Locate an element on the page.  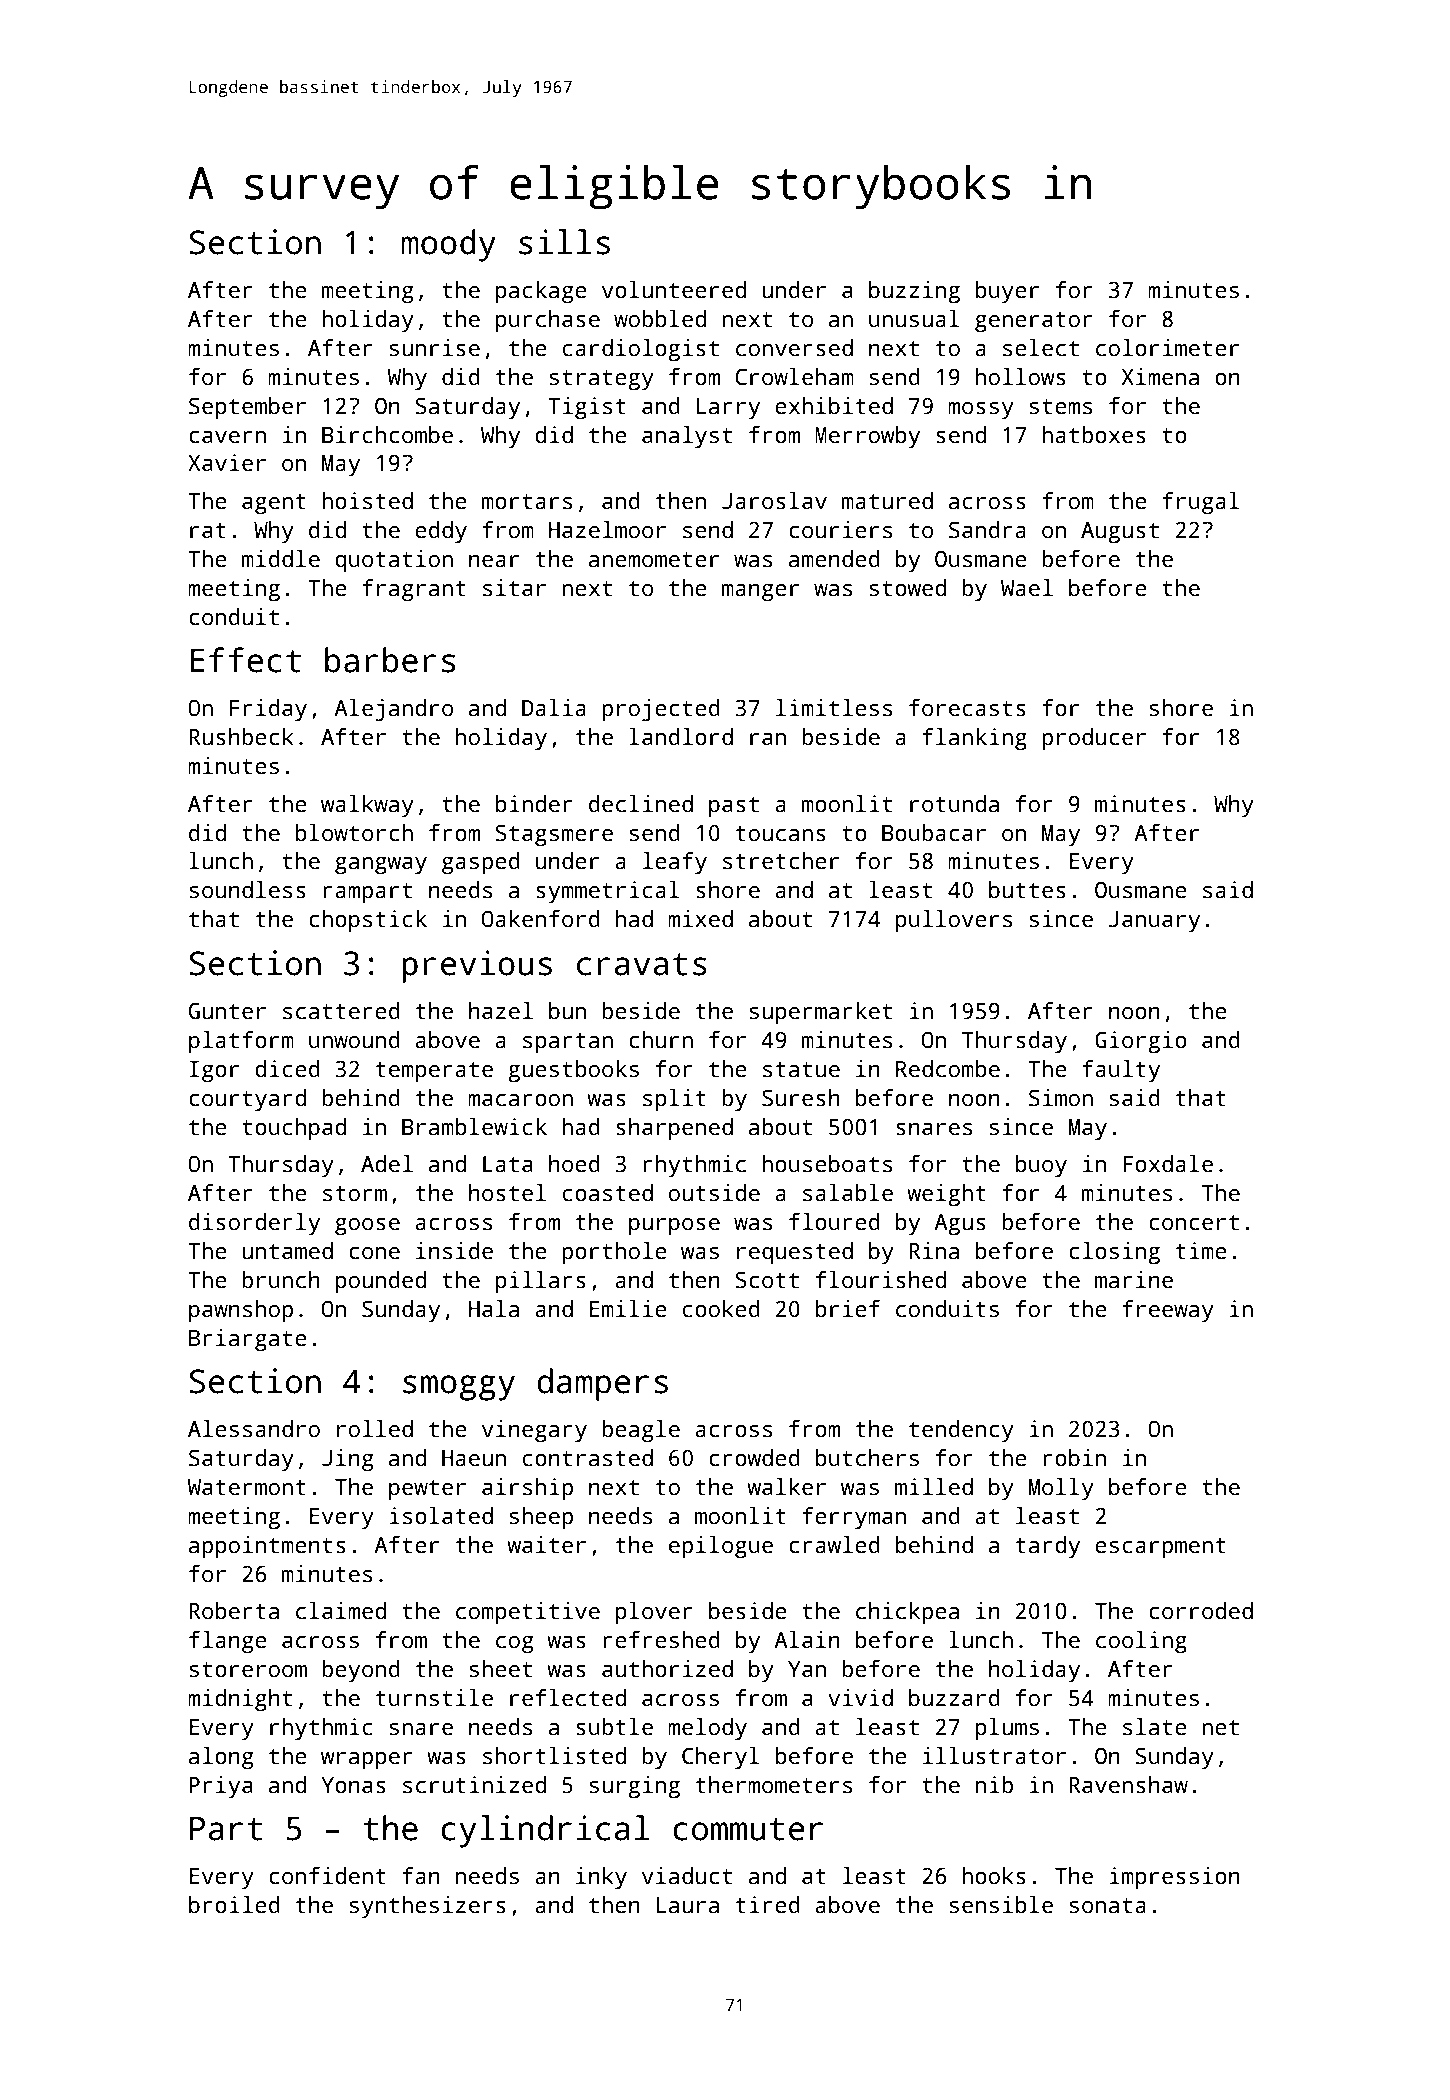
January is located at coordinates (1154, 921).
